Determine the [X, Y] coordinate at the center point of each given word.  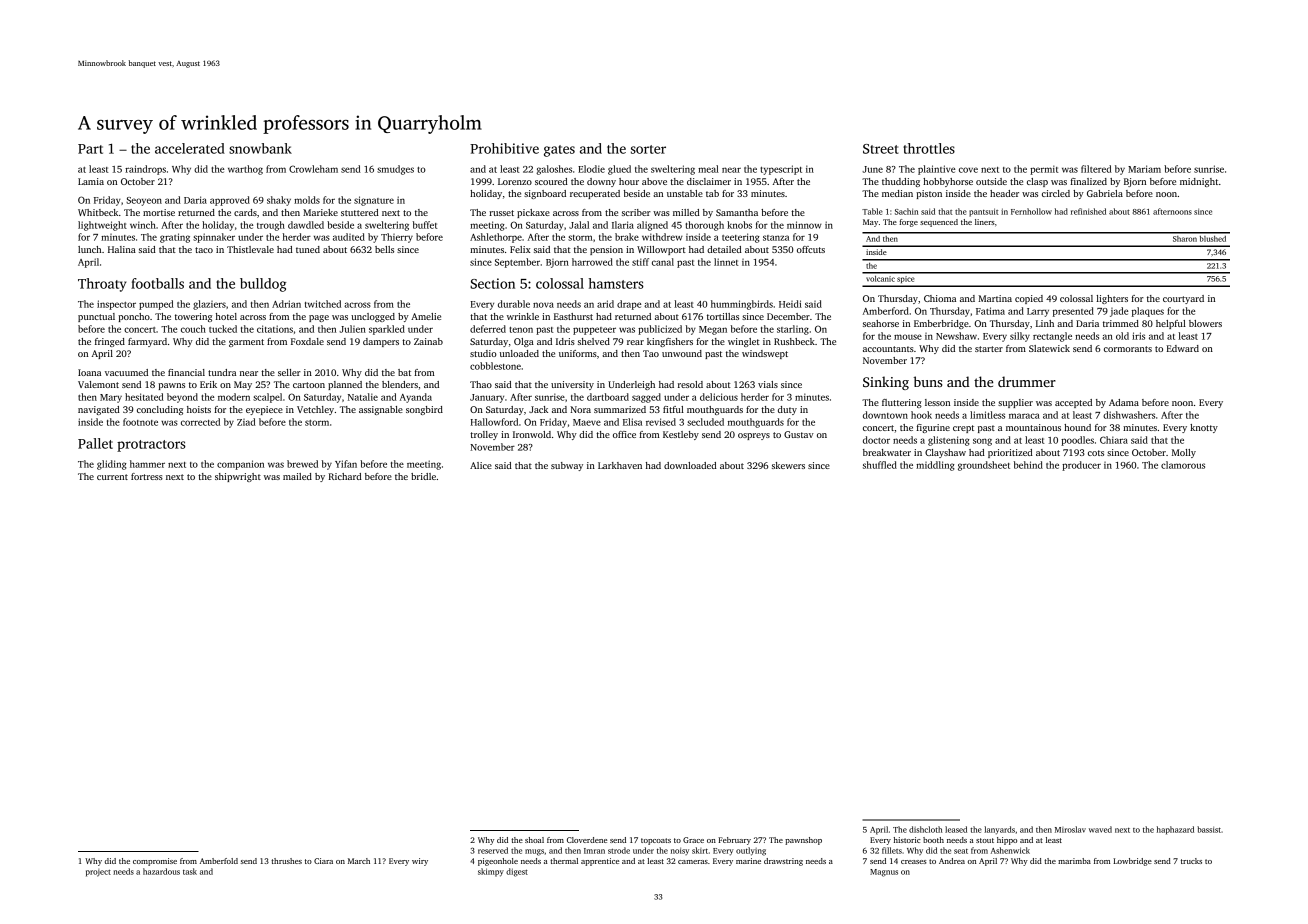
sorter [648, 149]
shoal [534, 840]
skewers [788, 465]
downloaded [690, 465]
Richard [345, 476]
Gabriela [1105, 193]
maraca [1024, 416]
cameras [693, 862]
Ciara [323, 861]
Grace [693, 840]
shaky [279, 201]
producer [1081, 466]
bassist [1209, 829]
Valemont [98, 384]
